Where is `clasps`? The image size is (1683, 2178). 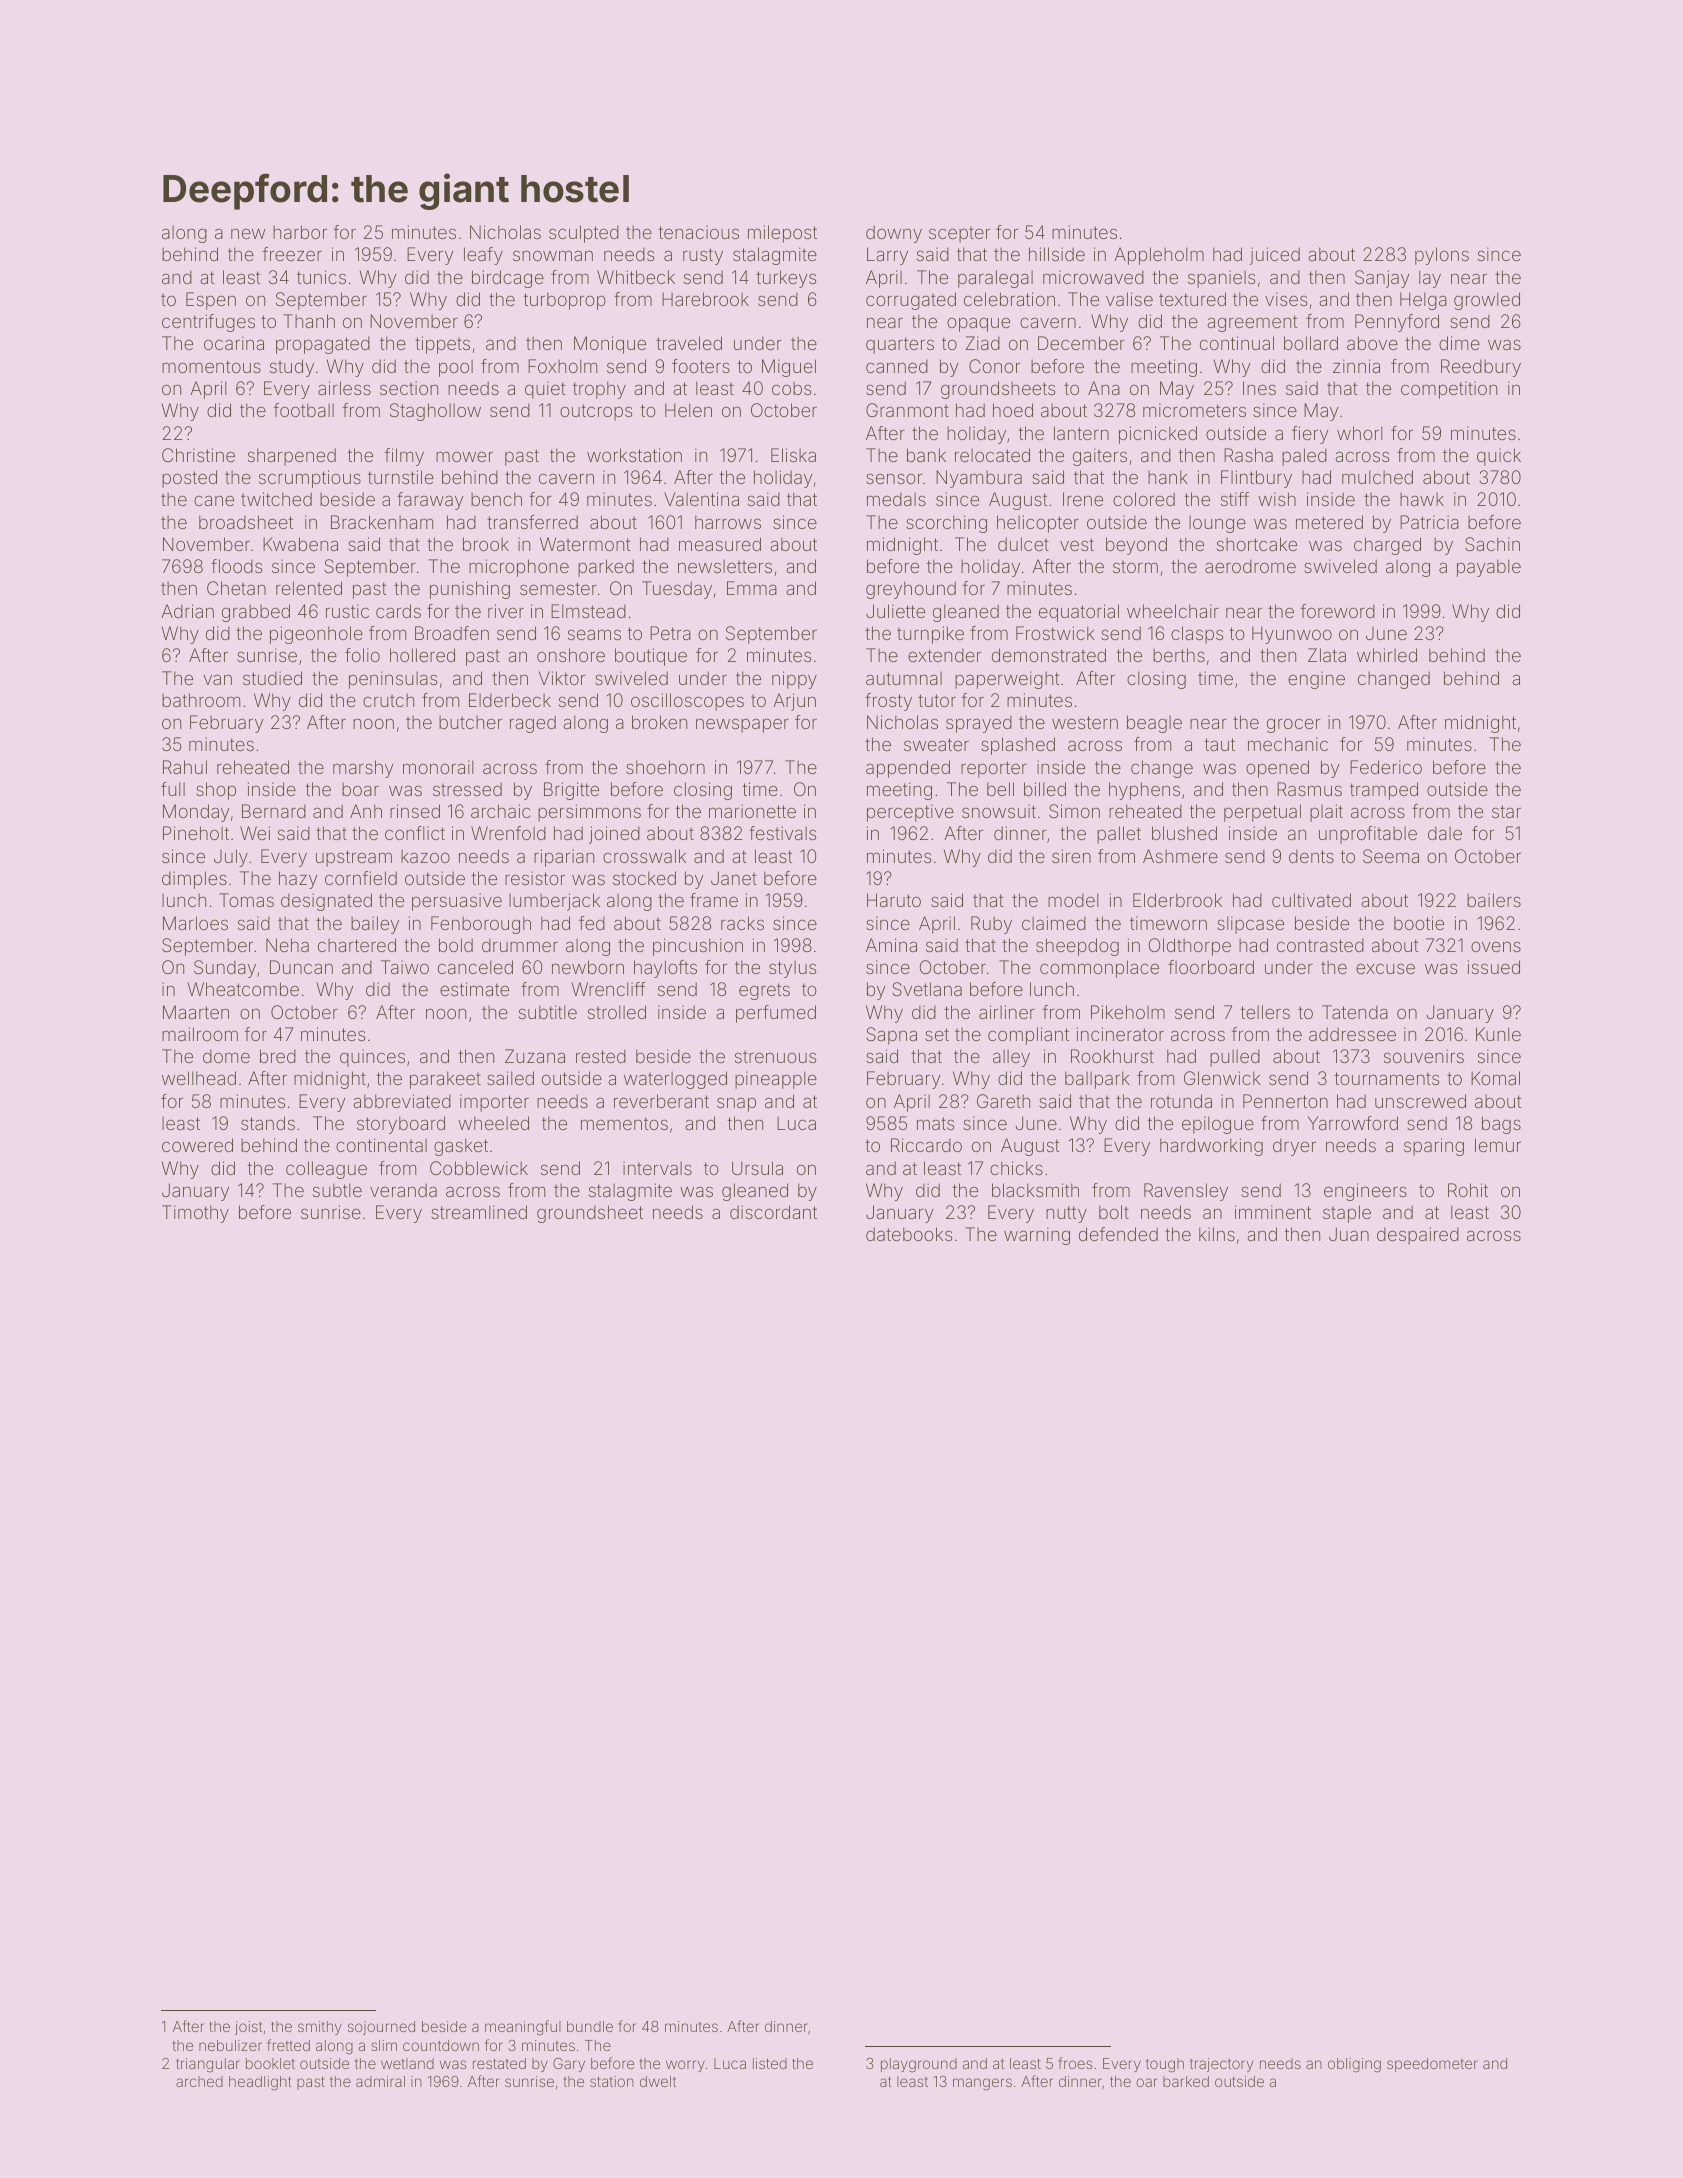
clasps is located at coordinates (1197, 635).
